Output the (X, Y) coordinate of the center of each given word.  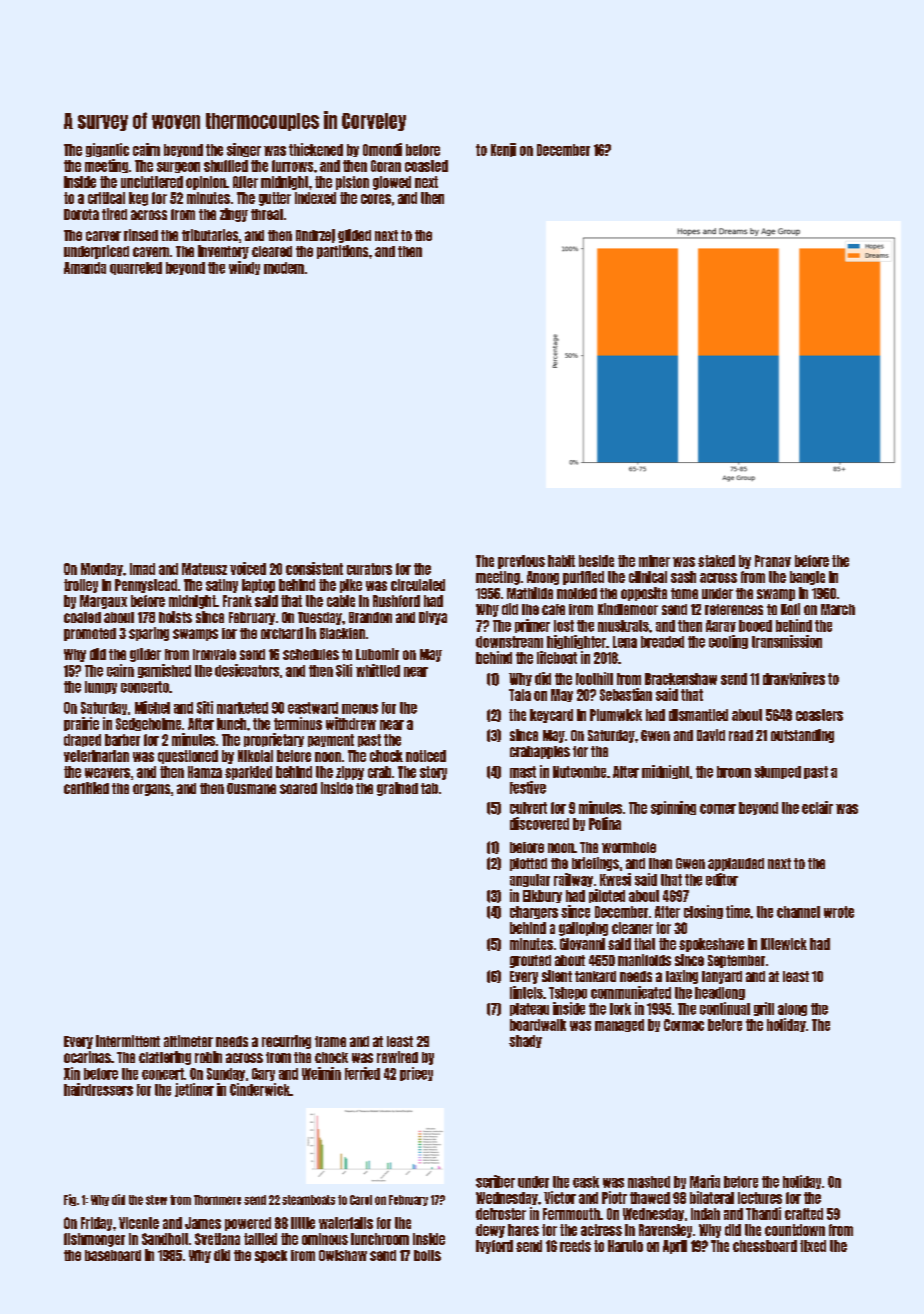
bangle (807, 578)
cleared (272, 251)
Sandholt (165, 1239)
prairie (81, 724)
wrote (839, 912)
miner (654, 561)
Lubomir (377, 654)
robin (208, 1057)
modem (284, 268)
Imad (142, 569)
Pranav (773, 561)
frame (330, 1041)
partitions (342, 252)
